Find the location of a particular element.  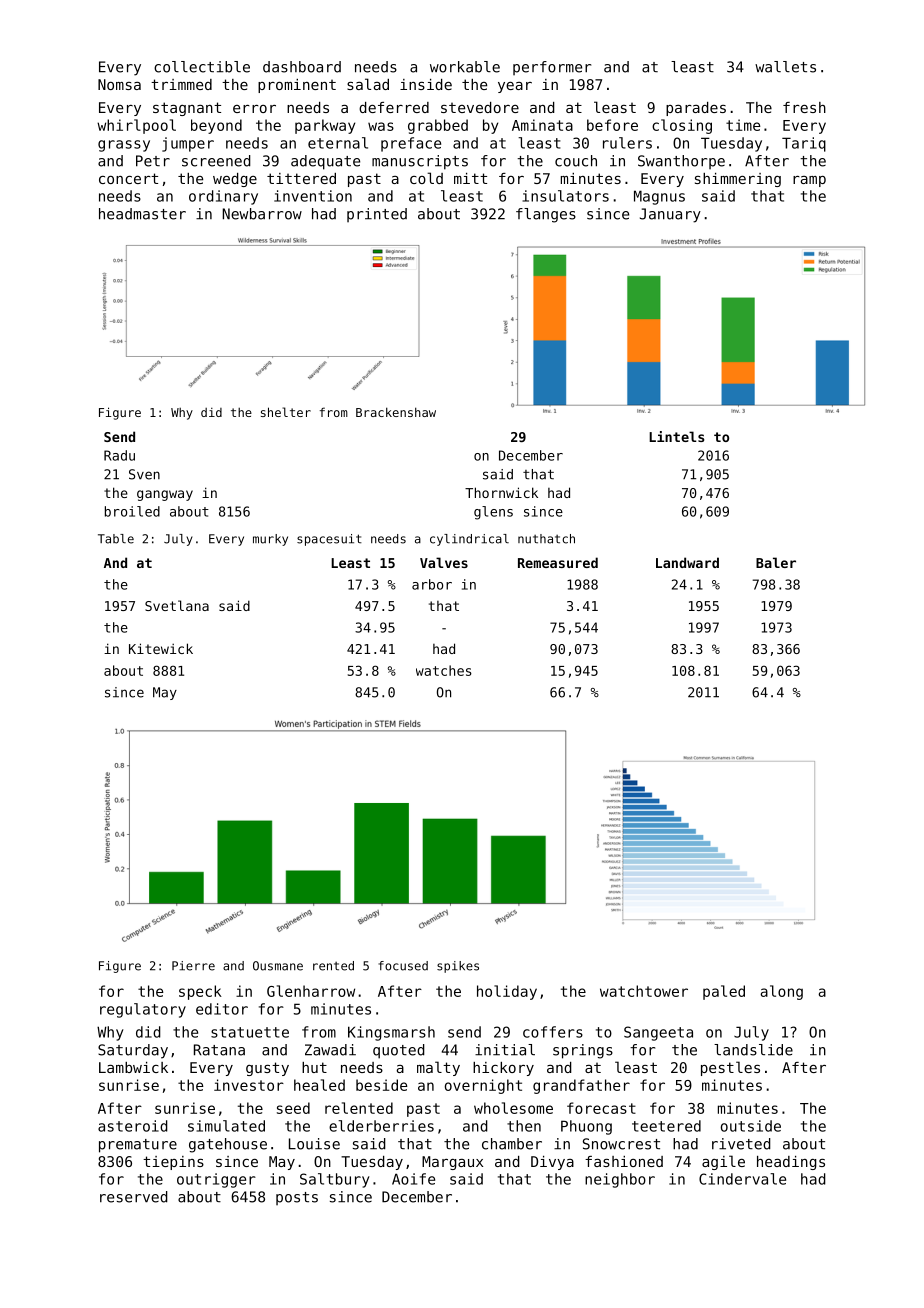

gangway is located at coordinates (165, 495).
